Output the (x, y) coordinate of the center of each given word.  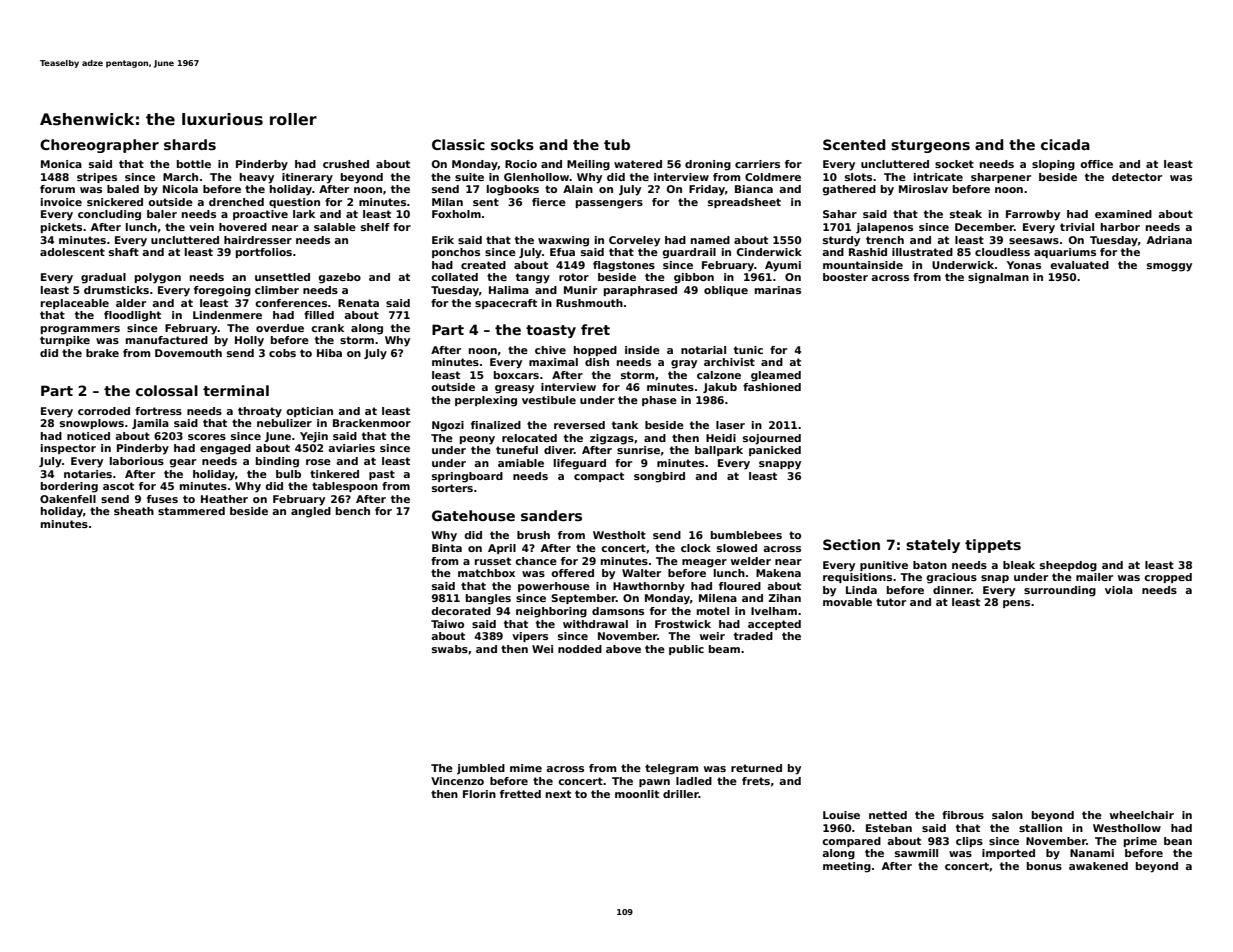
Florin (479, 794)
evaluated (1079, 265)
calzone (719, 375)
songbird (659, 477)
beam (724, 649)
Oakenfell (68, 499)
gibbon (694, 278)
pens (1016, 604)
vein (201, 227)
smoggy (1169, 267)
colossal (167, 390)
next (558, 794)
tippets (993, 546)
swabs (450, 649)
